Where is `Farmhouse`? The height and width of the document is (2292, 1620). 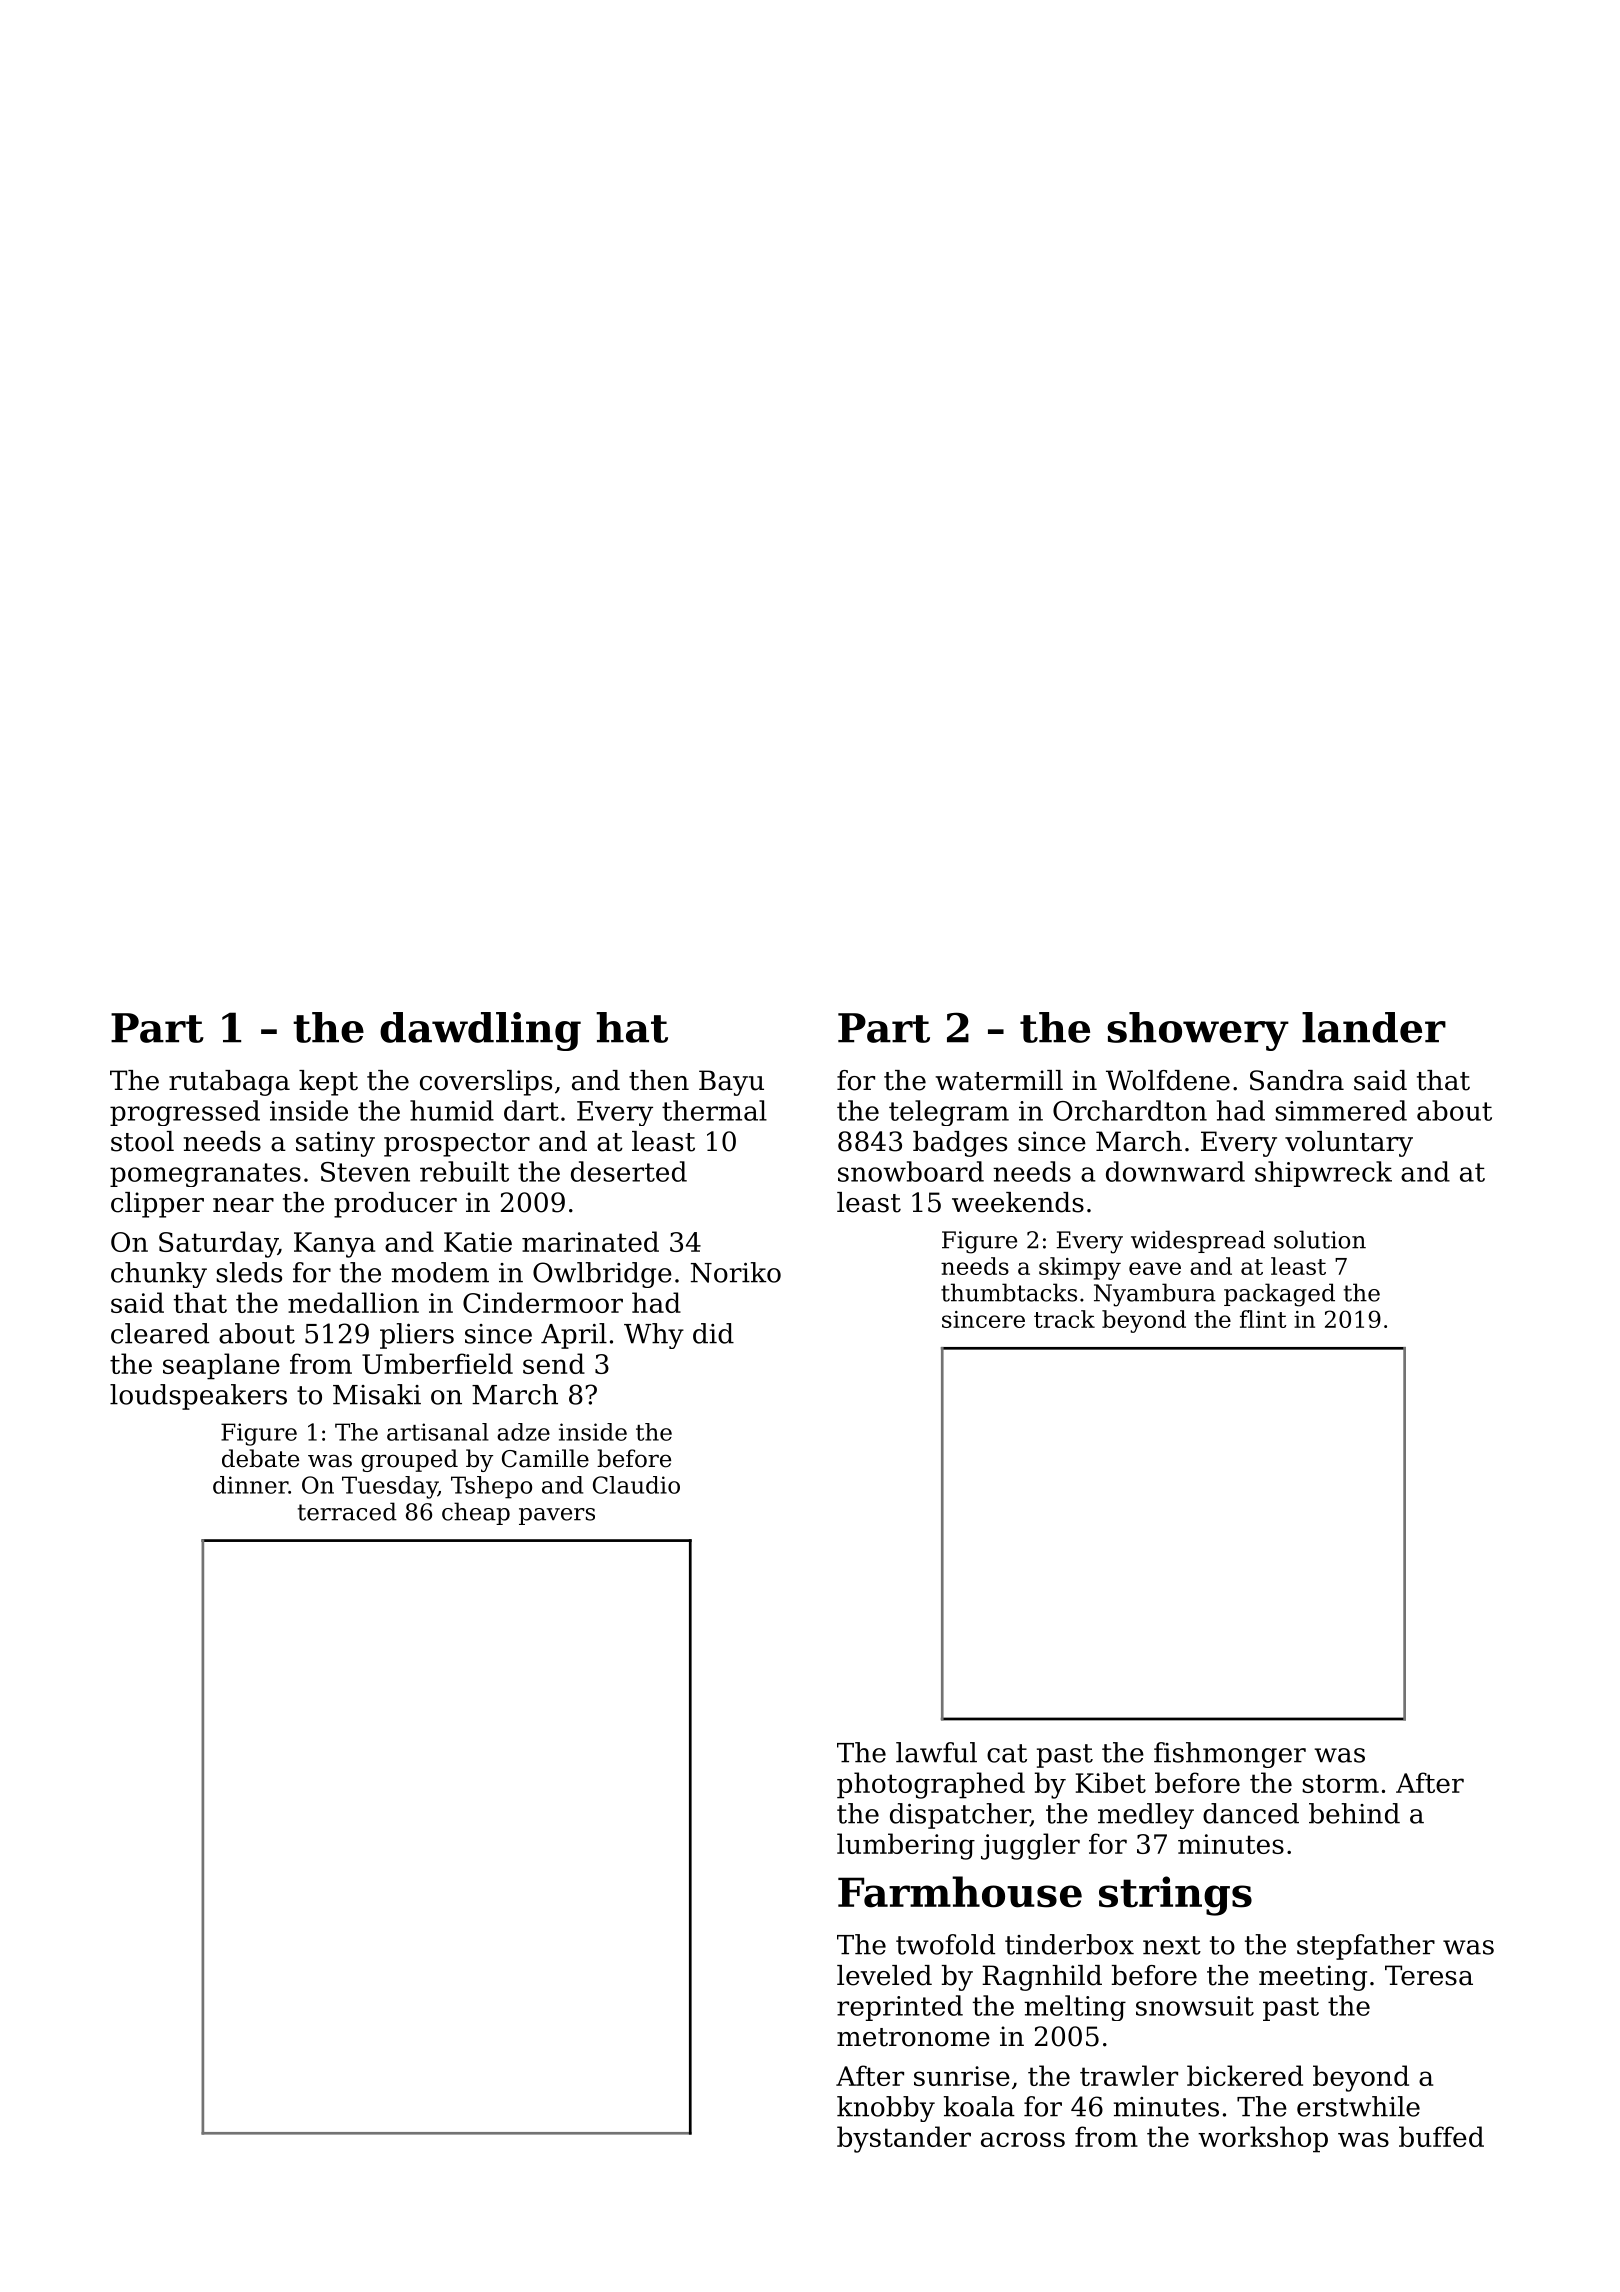 Farmhouse is located at coordinates (960, 1892).
